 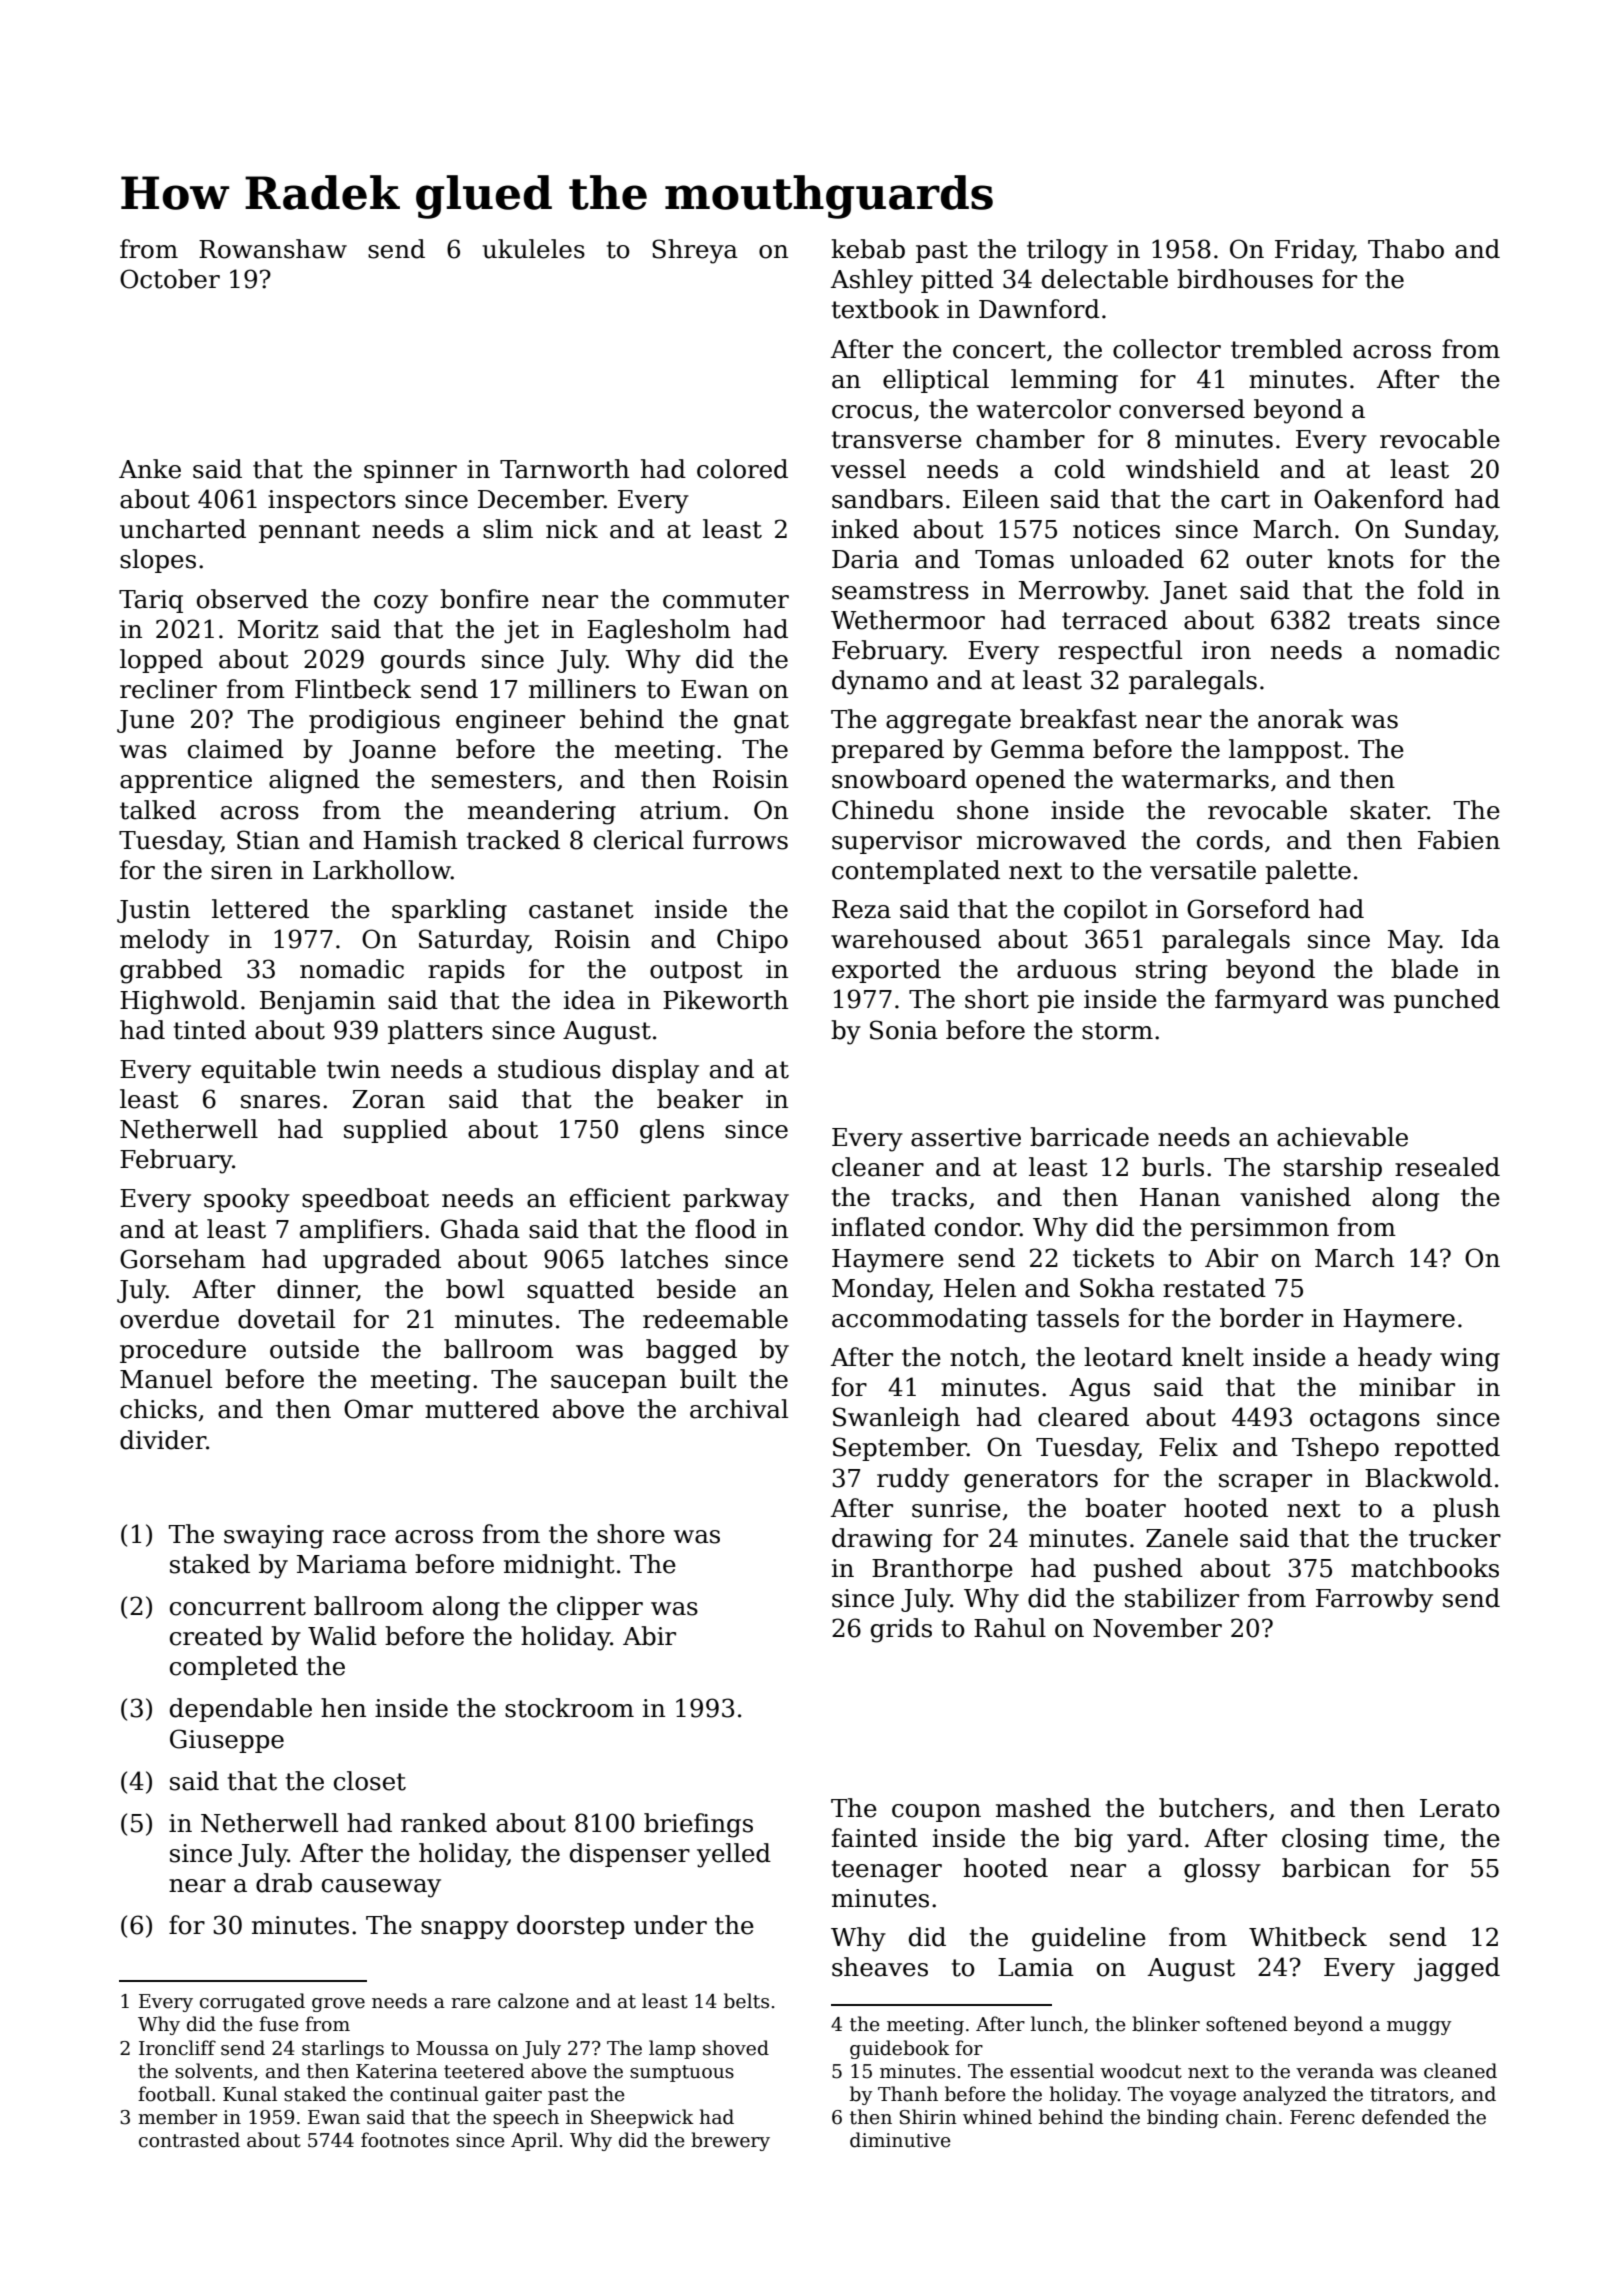 What do you see at coordinates (260, 909) in the document?
I see `lettered` at bounding box center [260, 909].
